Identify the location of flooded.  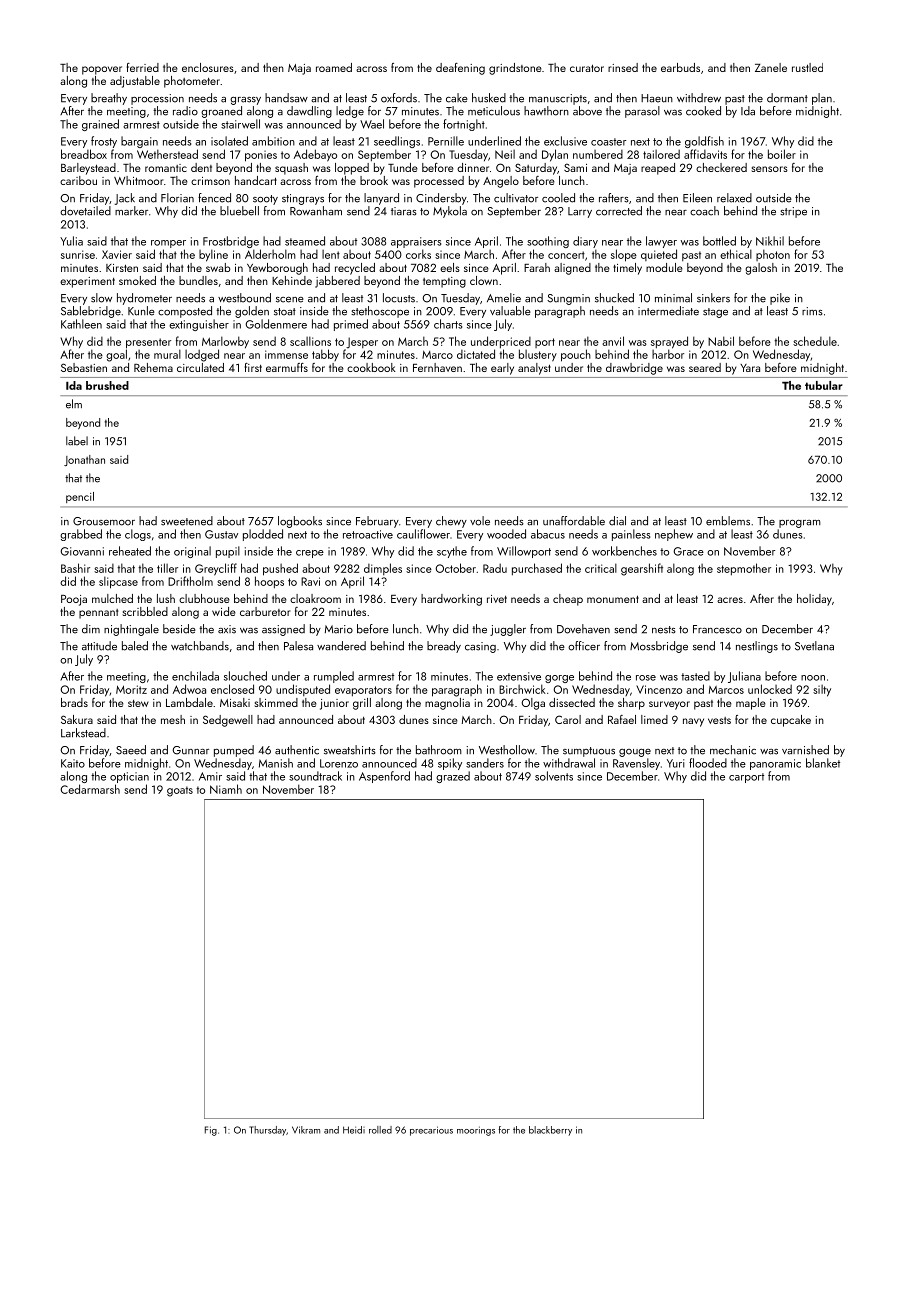
(708, 763).
